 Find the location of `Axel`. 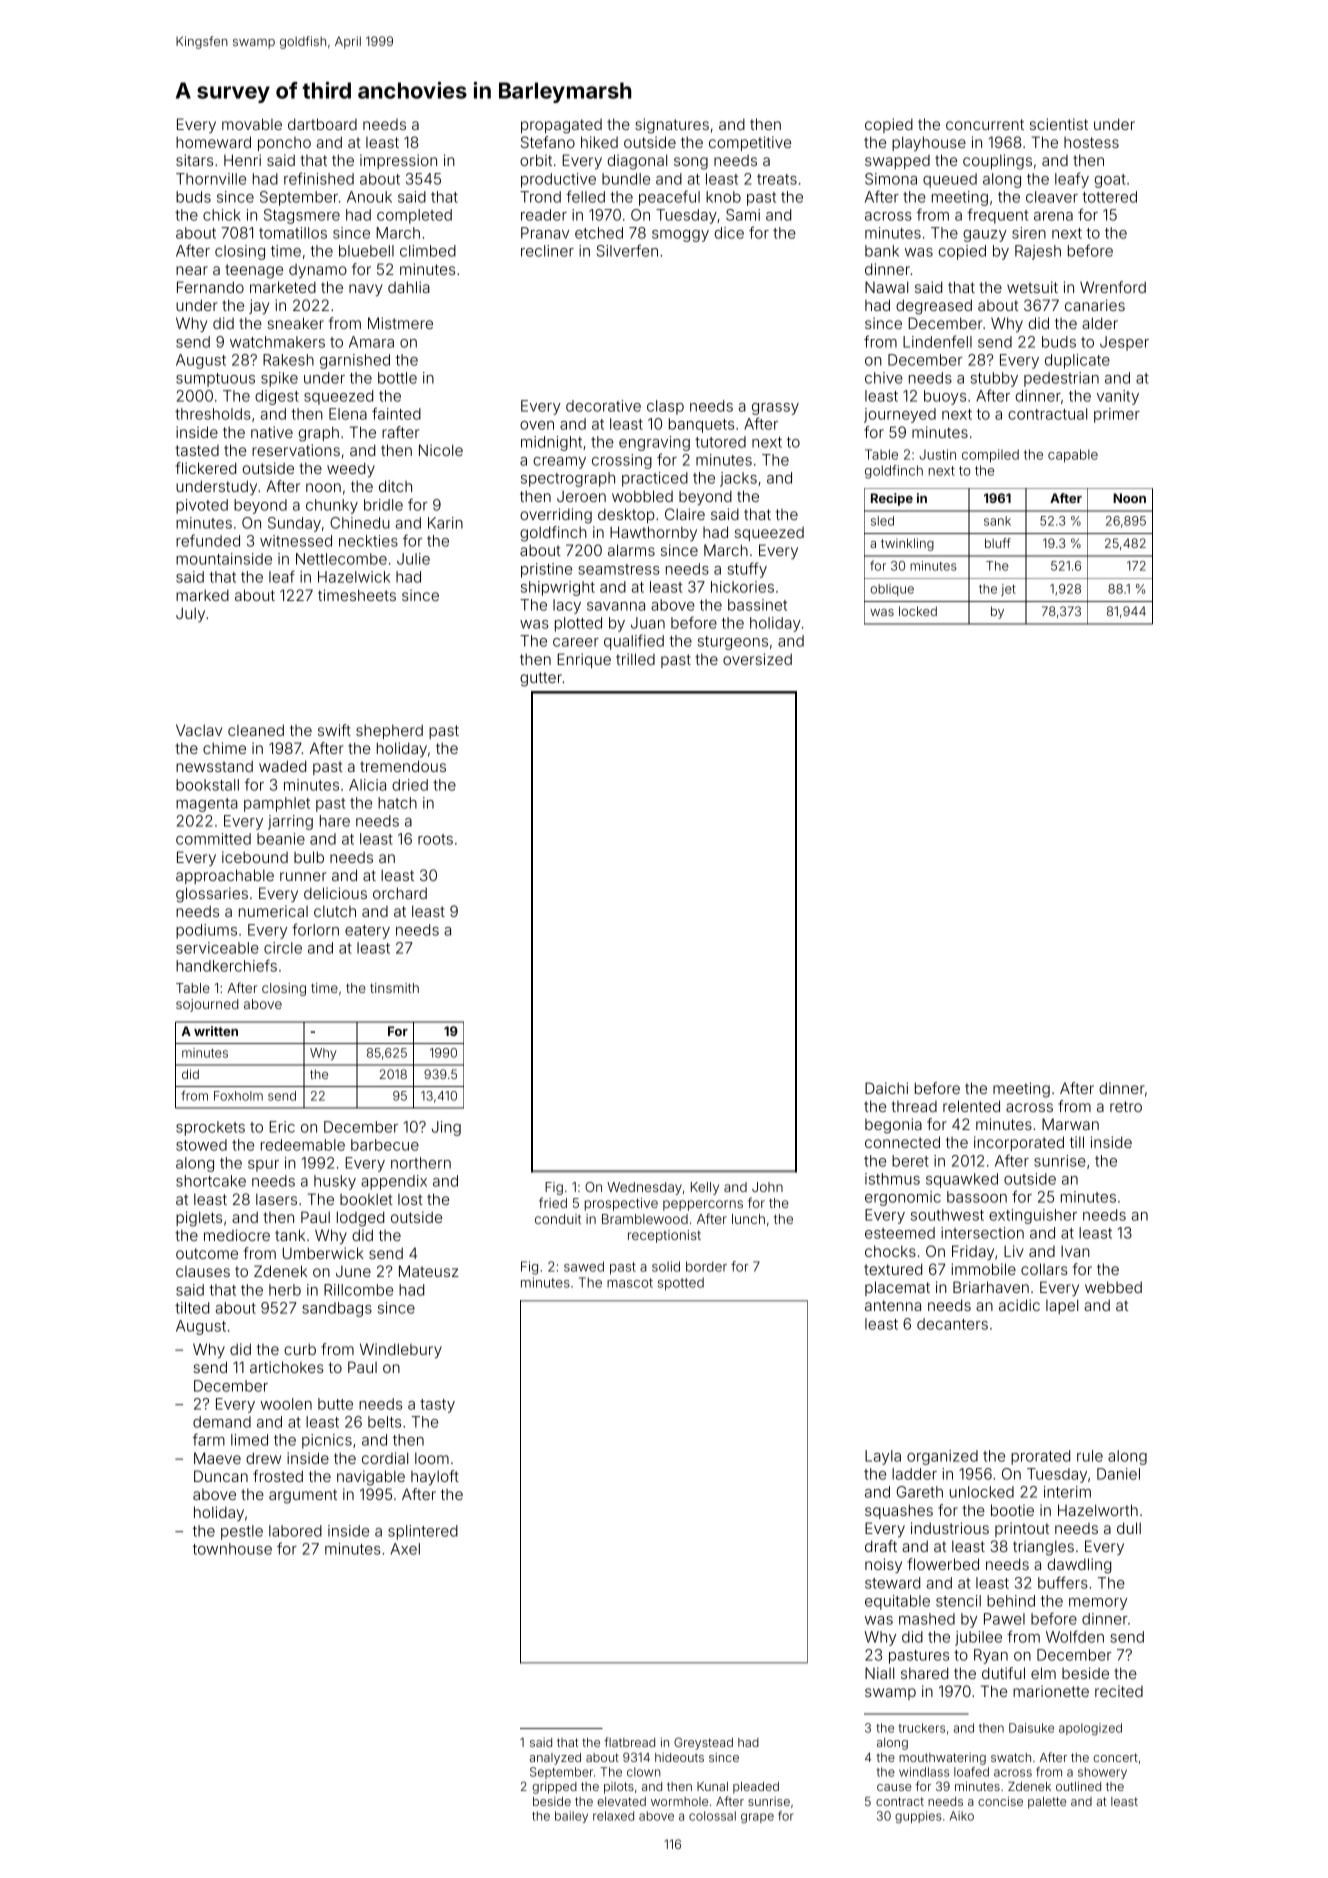

Axel is located at coordinates (405, 1549).
